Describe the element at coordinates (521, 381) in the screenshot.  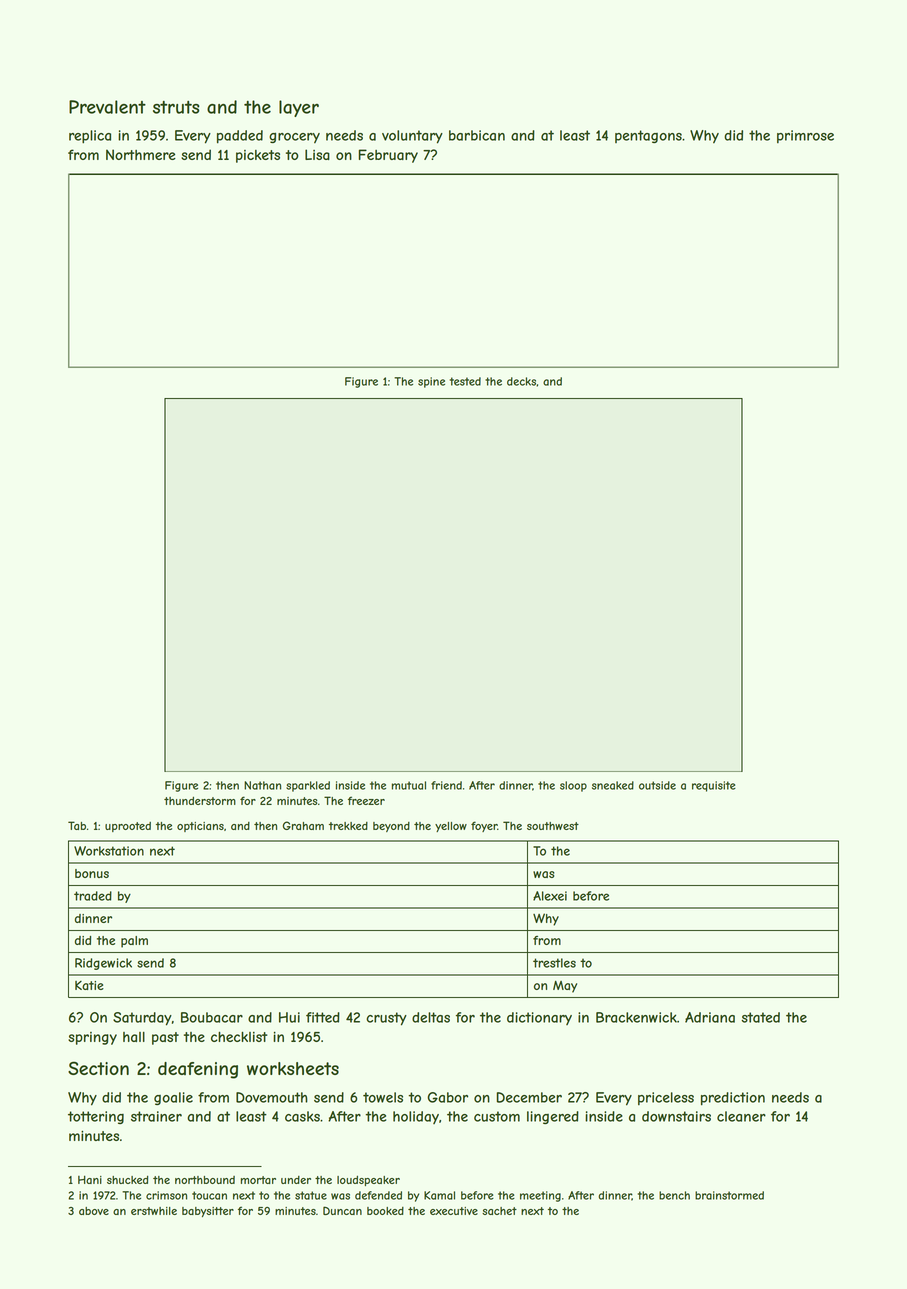
I see `decks` at that location.
